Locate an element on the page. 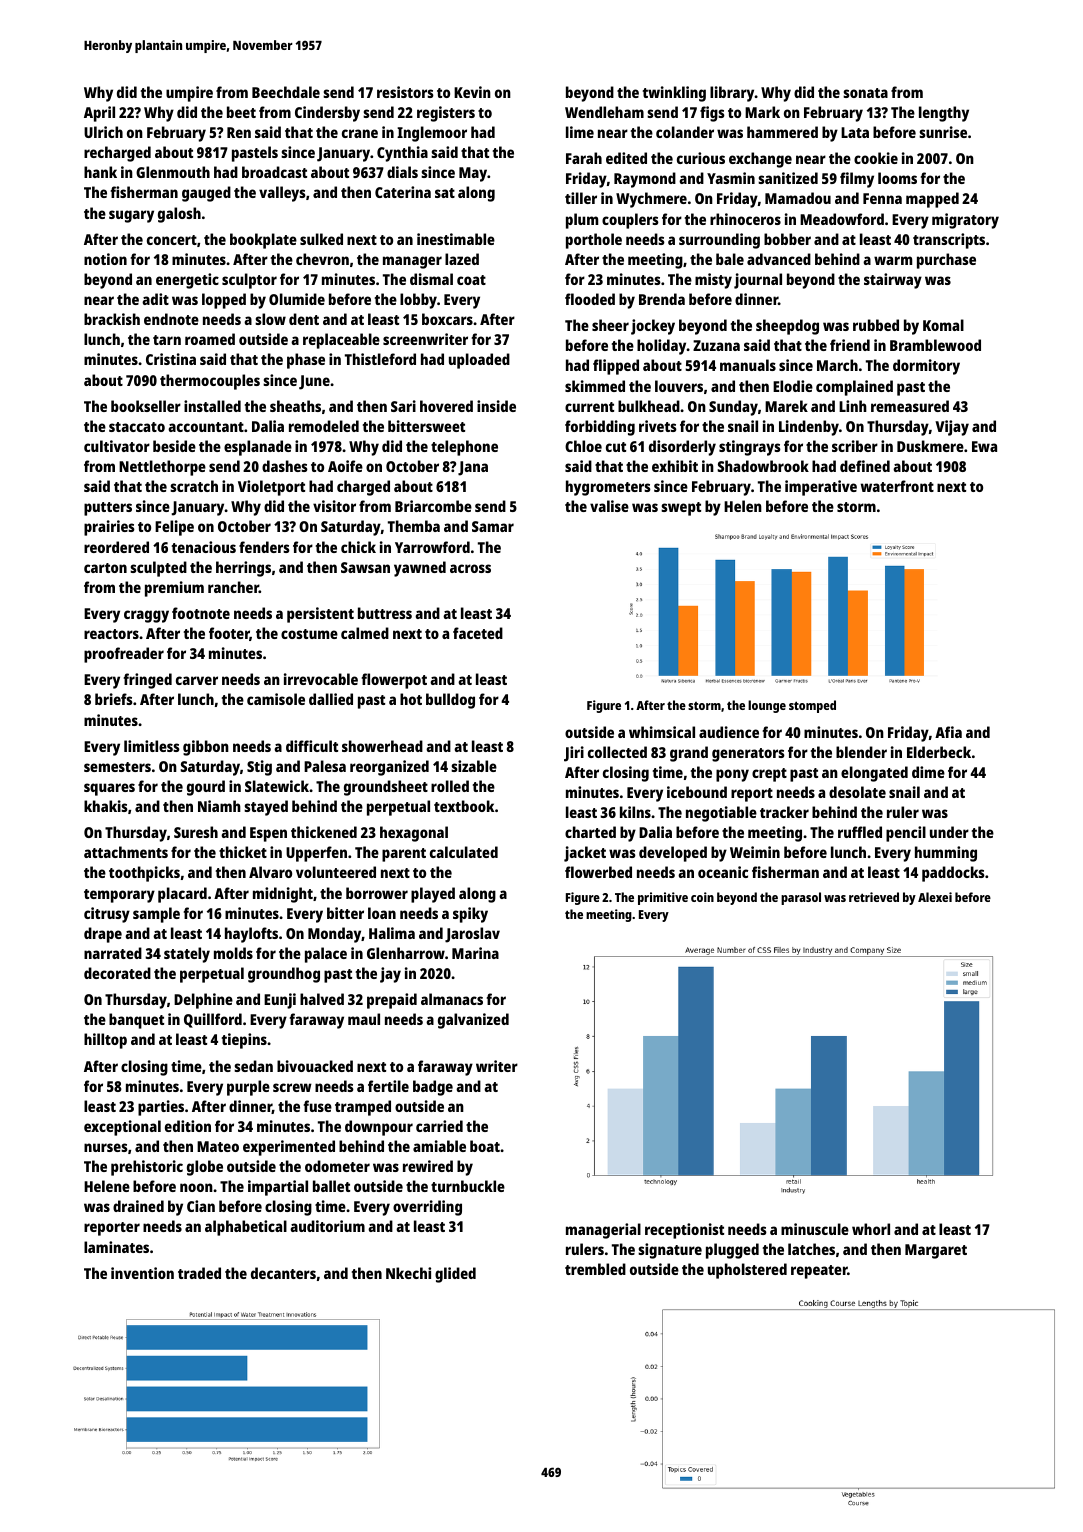 Image resolution: width=1083 pixels, height=1532 pixels. sonata is located at coordinates (865, 93).
